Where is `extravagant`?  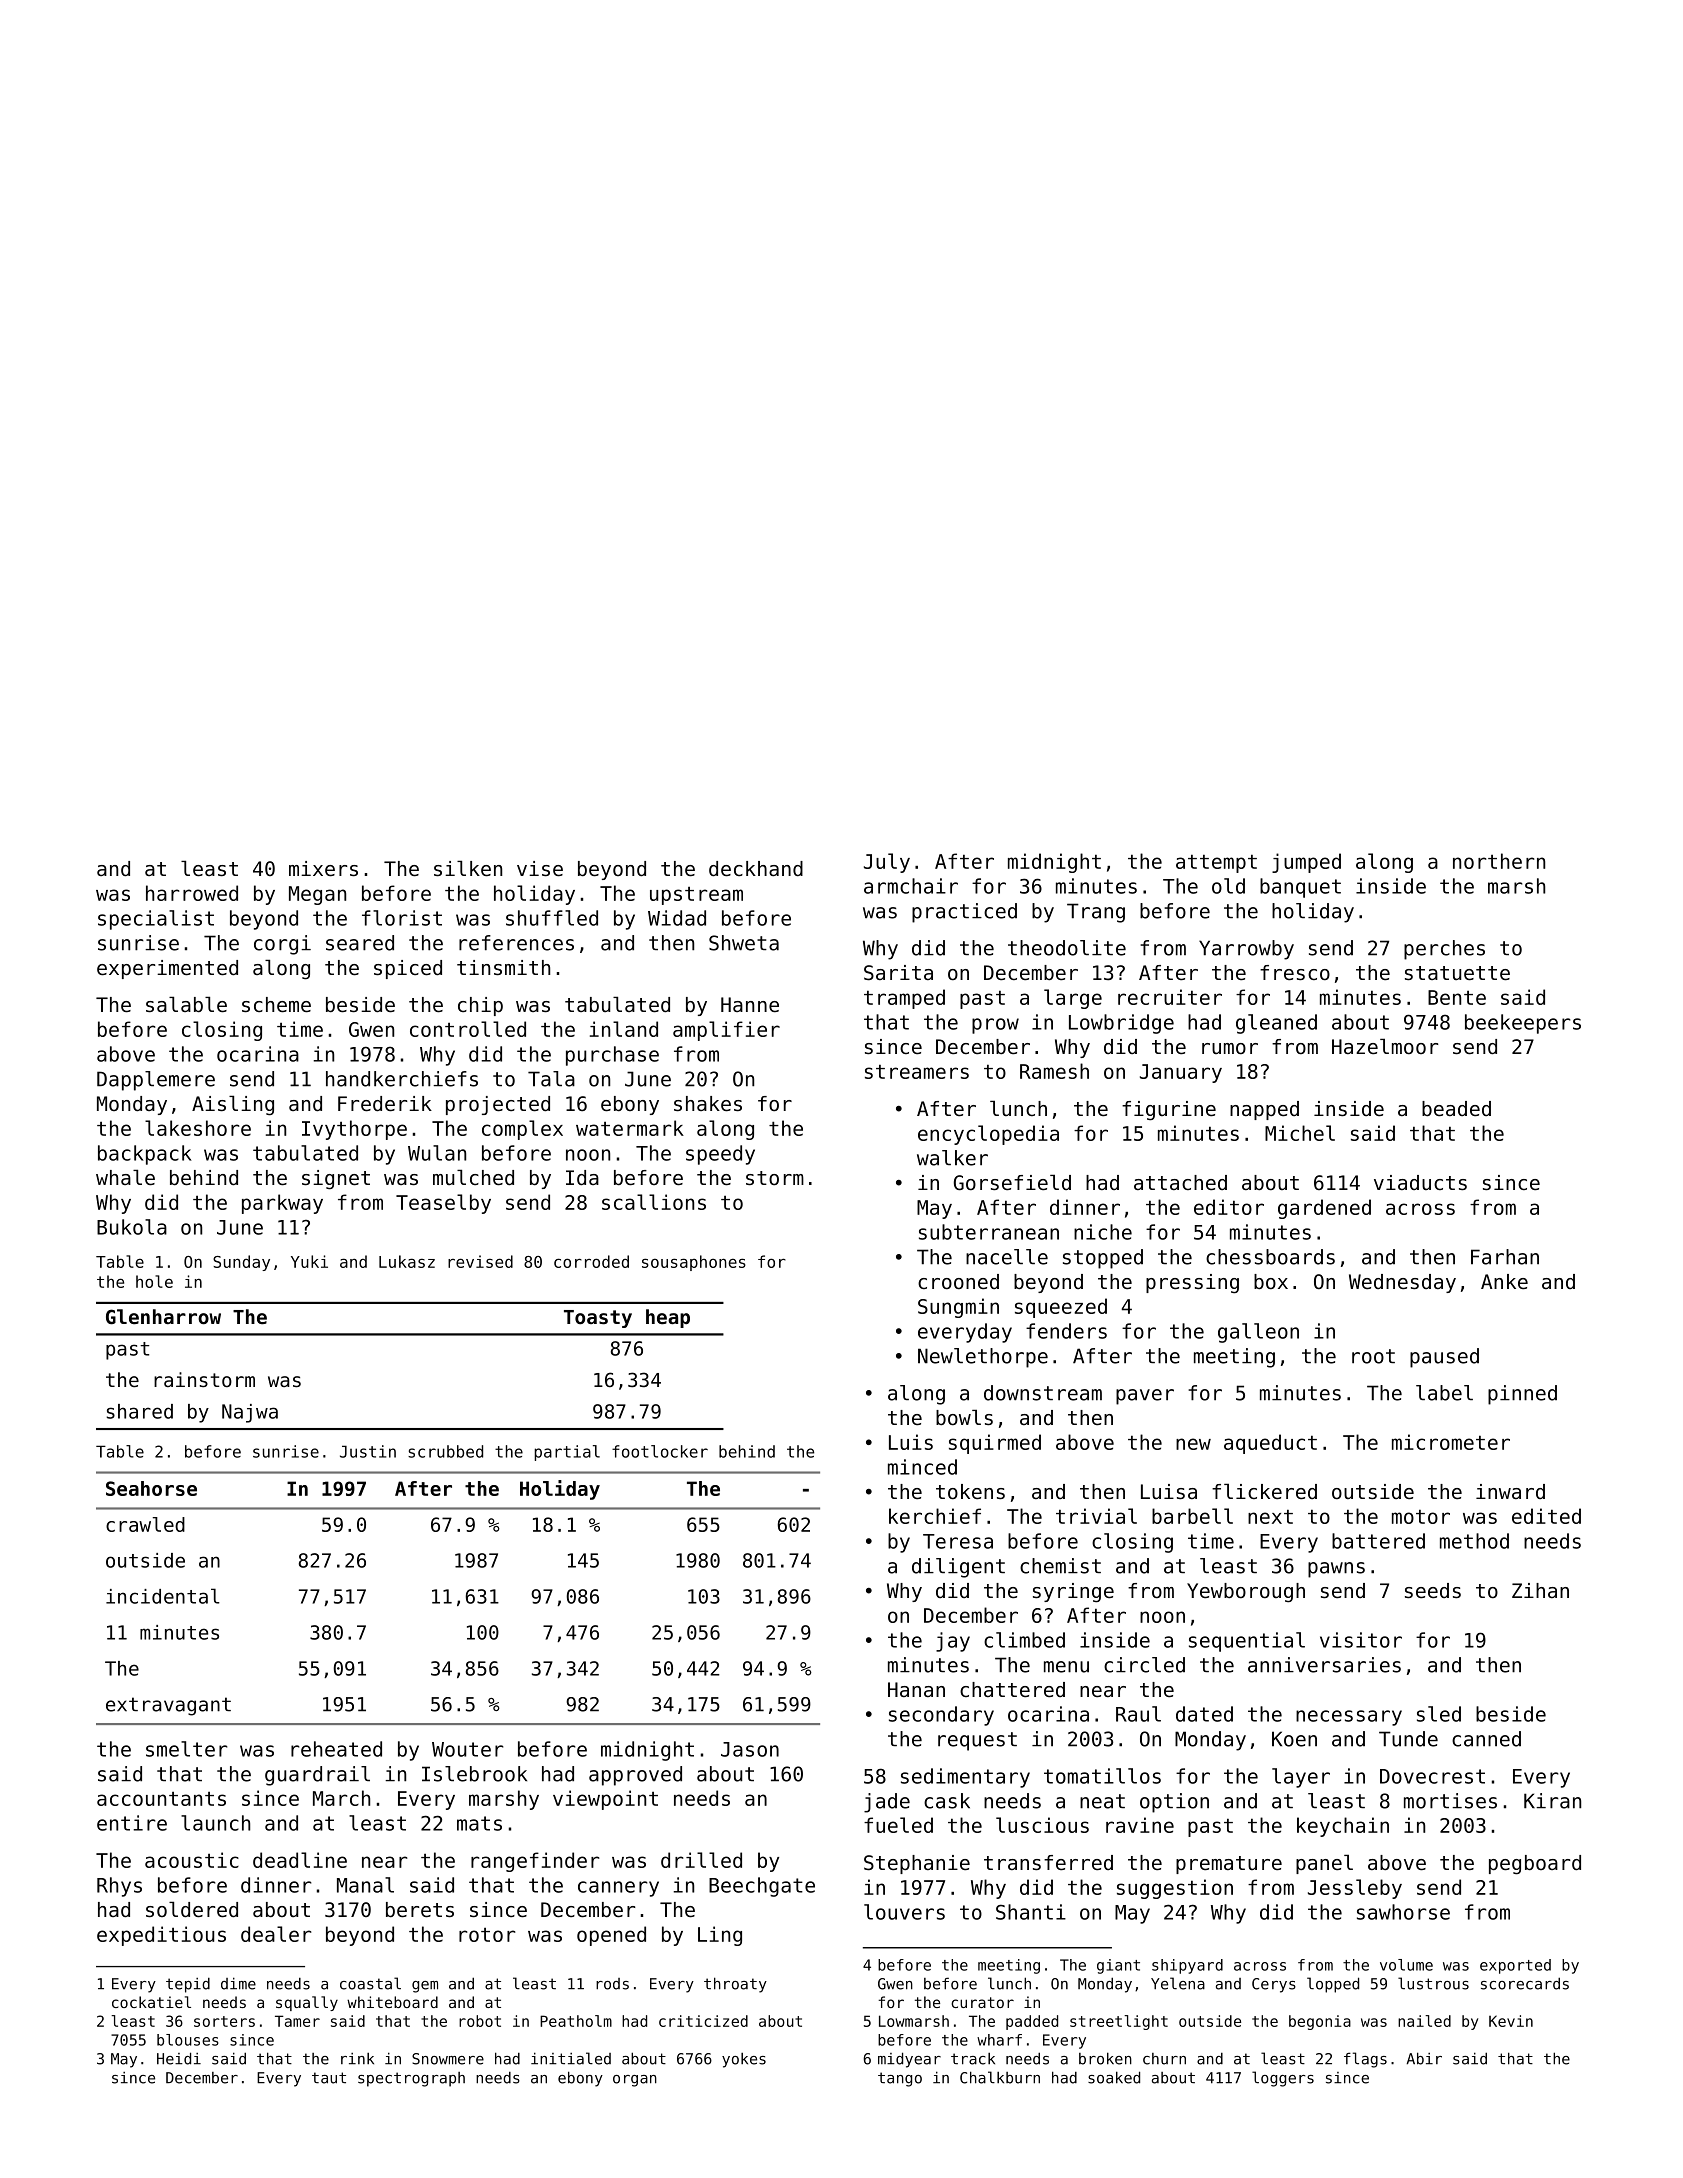 extravagant is located at coordinates (168, 1706).
